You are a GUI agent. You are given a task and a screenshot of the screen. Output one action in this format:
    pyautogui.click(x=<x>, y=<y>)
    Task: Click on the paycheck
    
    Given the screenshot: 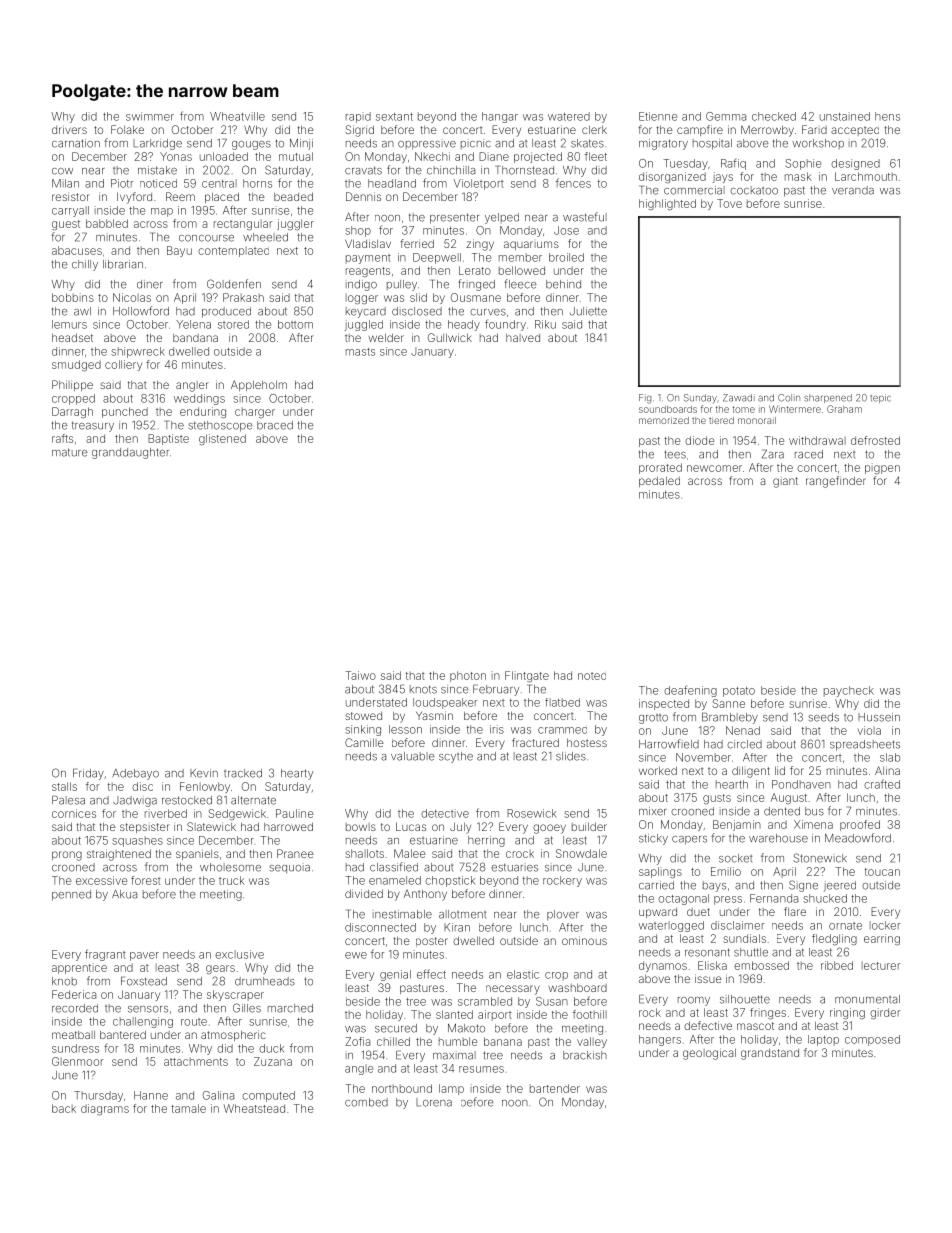 What is the action you would take?
    pyautogui.click(x=849, y=691)
